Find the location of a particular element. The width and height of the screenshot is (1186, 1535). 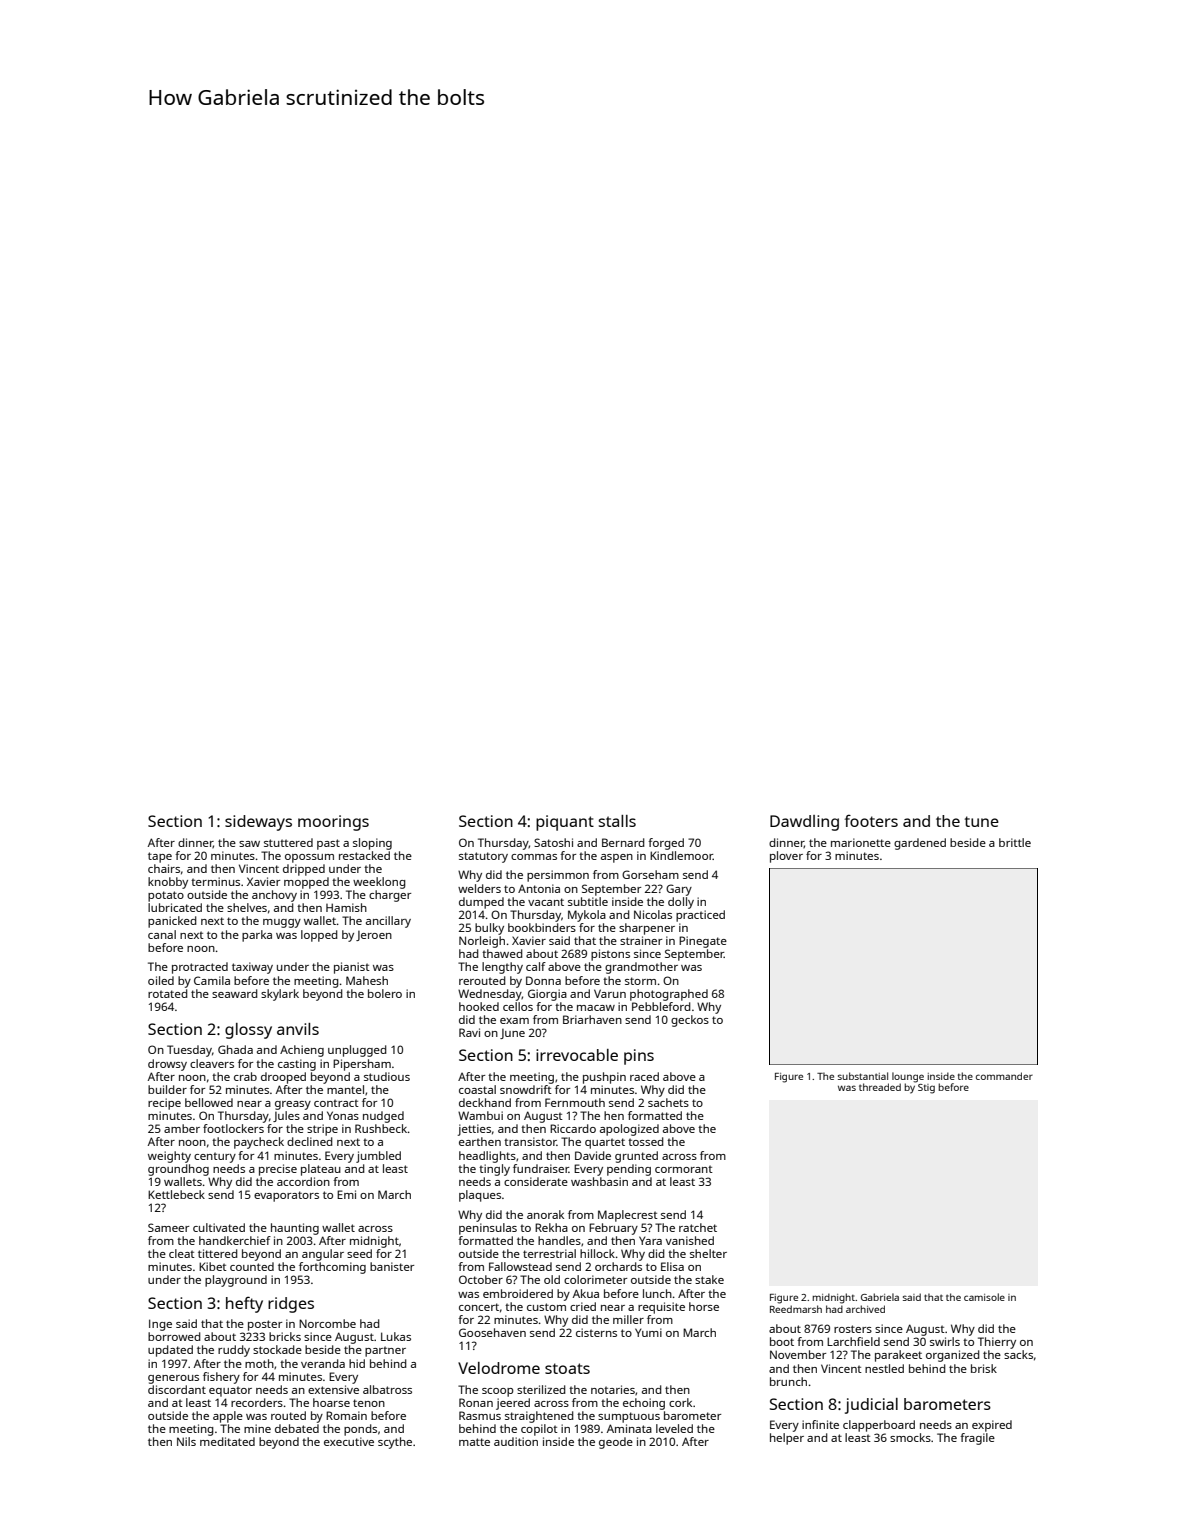

forged is located at coordinates (666, 844).
